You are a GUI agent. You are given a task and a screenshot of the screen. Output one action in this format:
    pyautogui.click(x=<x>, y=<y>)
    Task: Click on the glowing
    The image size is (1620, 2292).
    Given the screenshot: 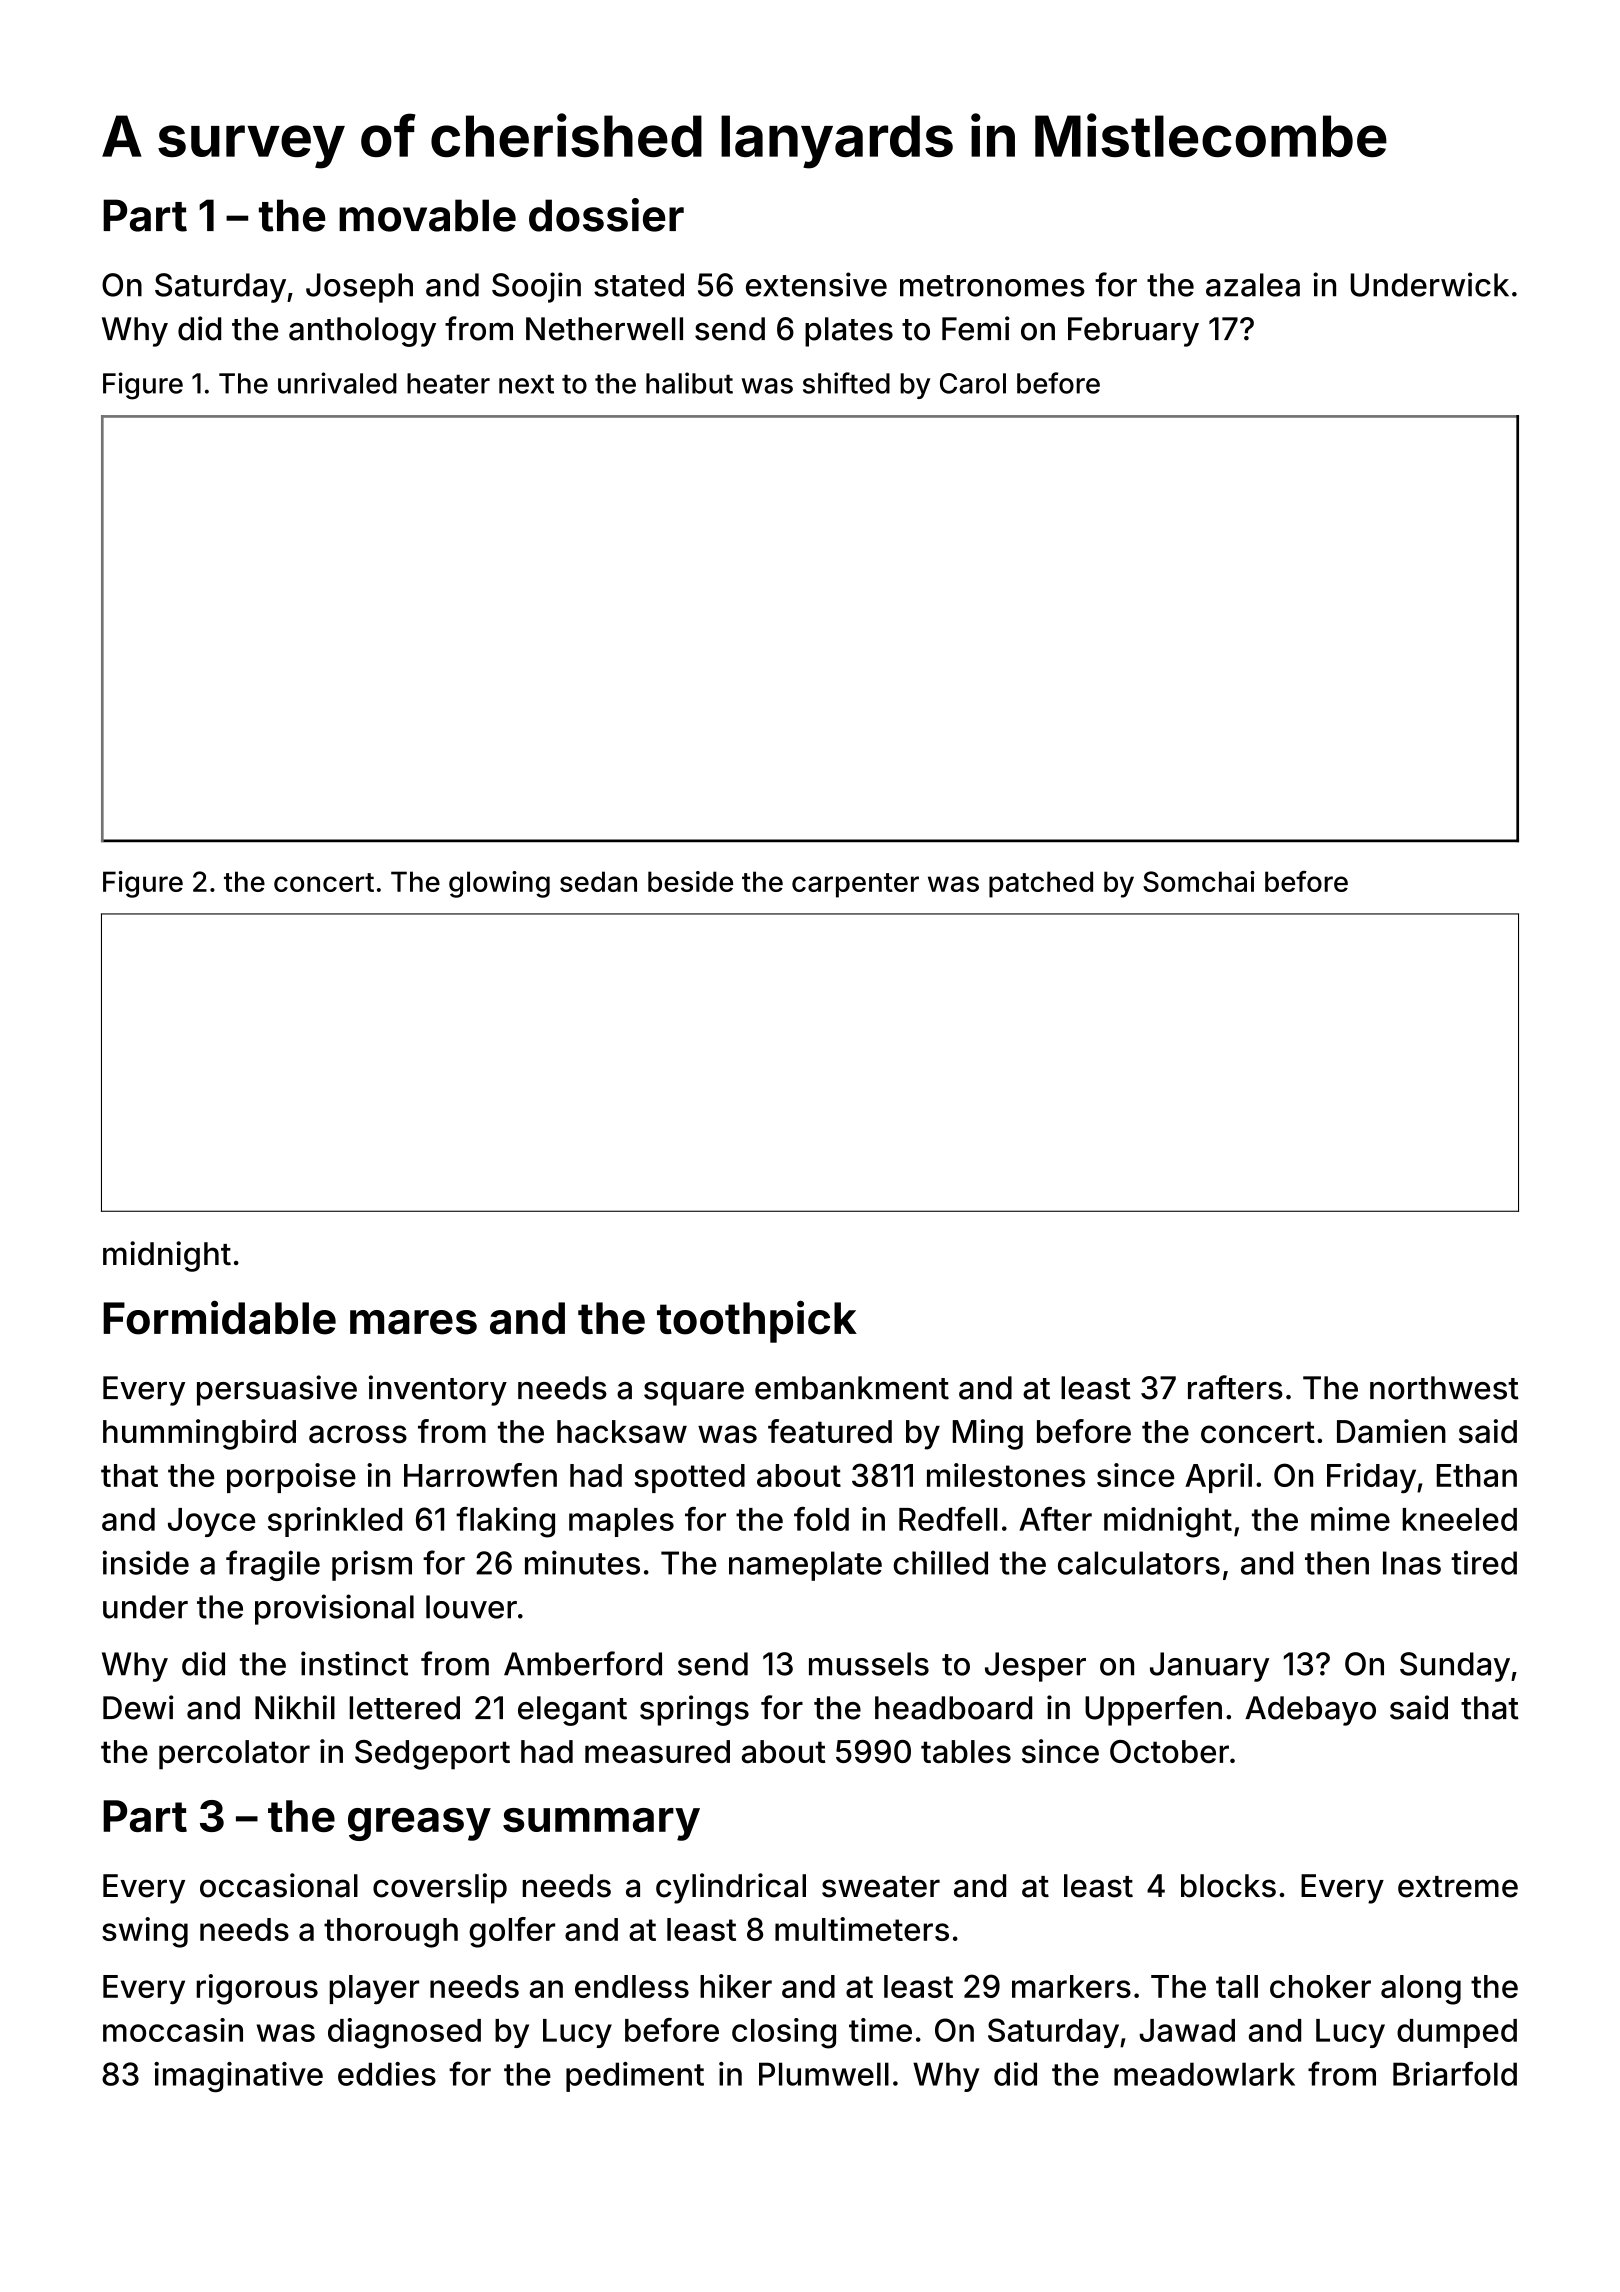 What is the action you would take?
    pyautogui.click(x=499, y=884)
